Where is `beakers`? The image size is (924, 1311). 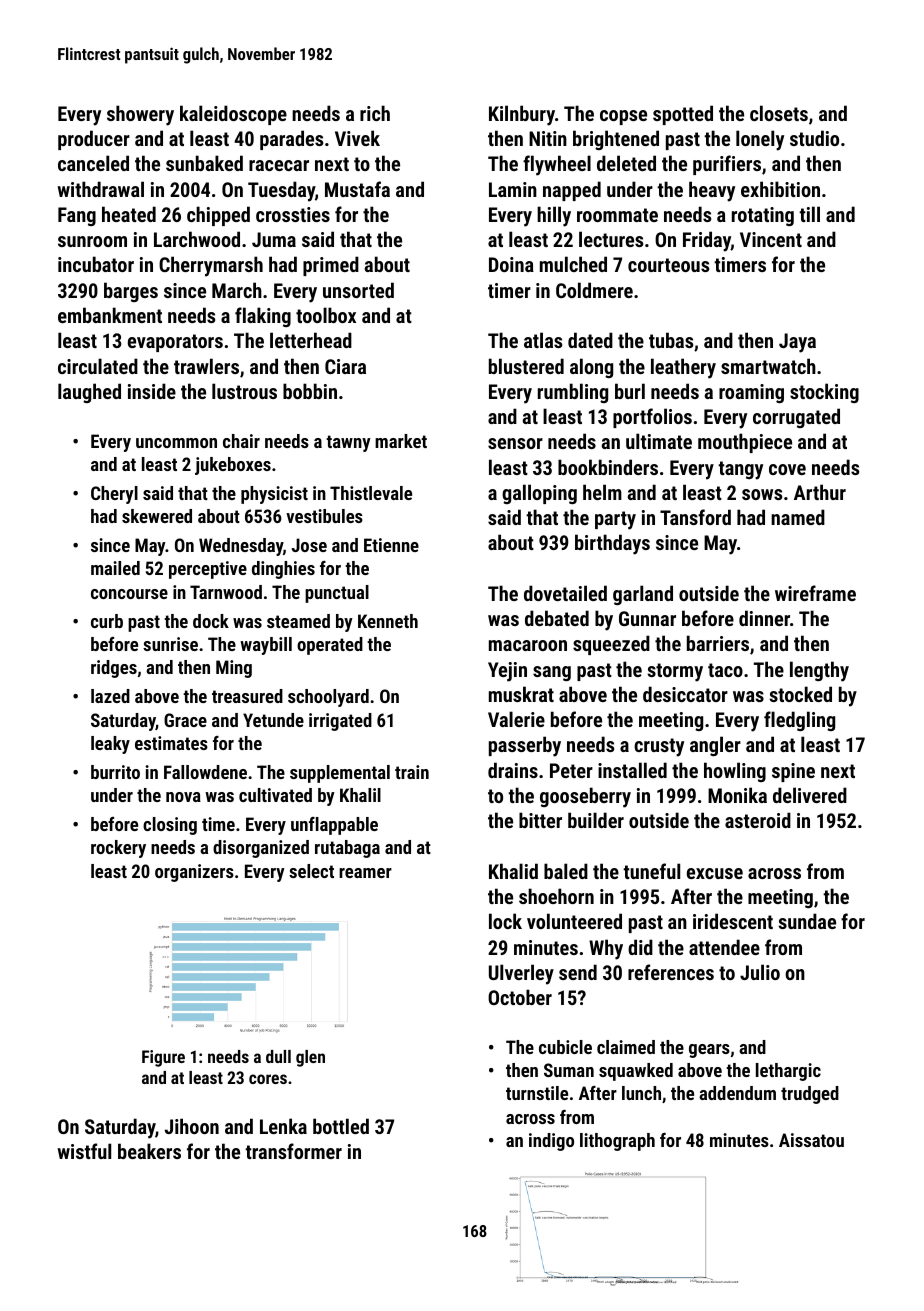 beakers is located at coordinates (149, 1151).
